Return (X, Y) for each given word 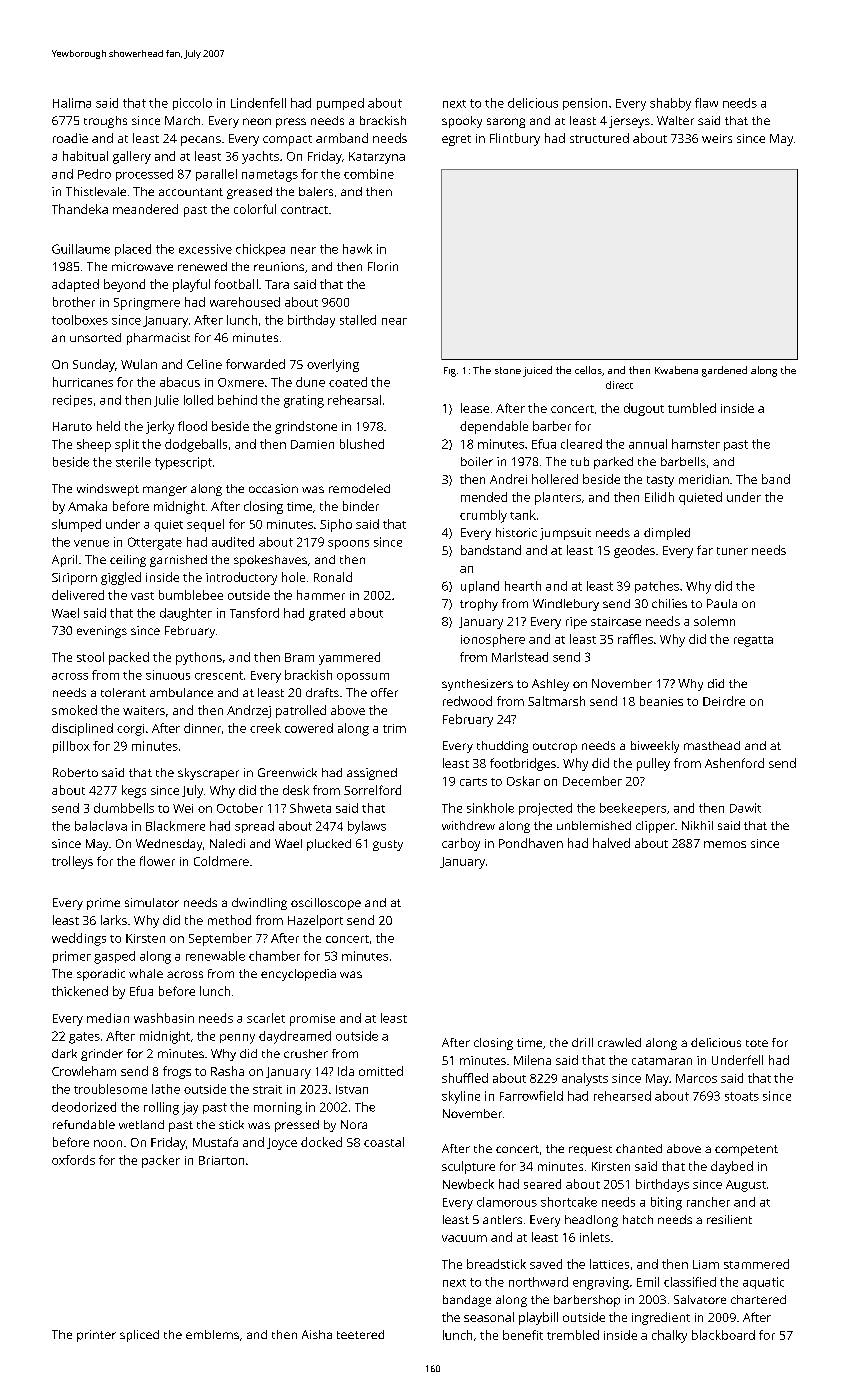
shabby (670, 104)
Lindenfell (258, 103)
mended (484, 497)
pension (585, 104)
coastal (384, 1142)
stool (90, 657)
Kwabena (676, 370)
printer (96, 1336)
